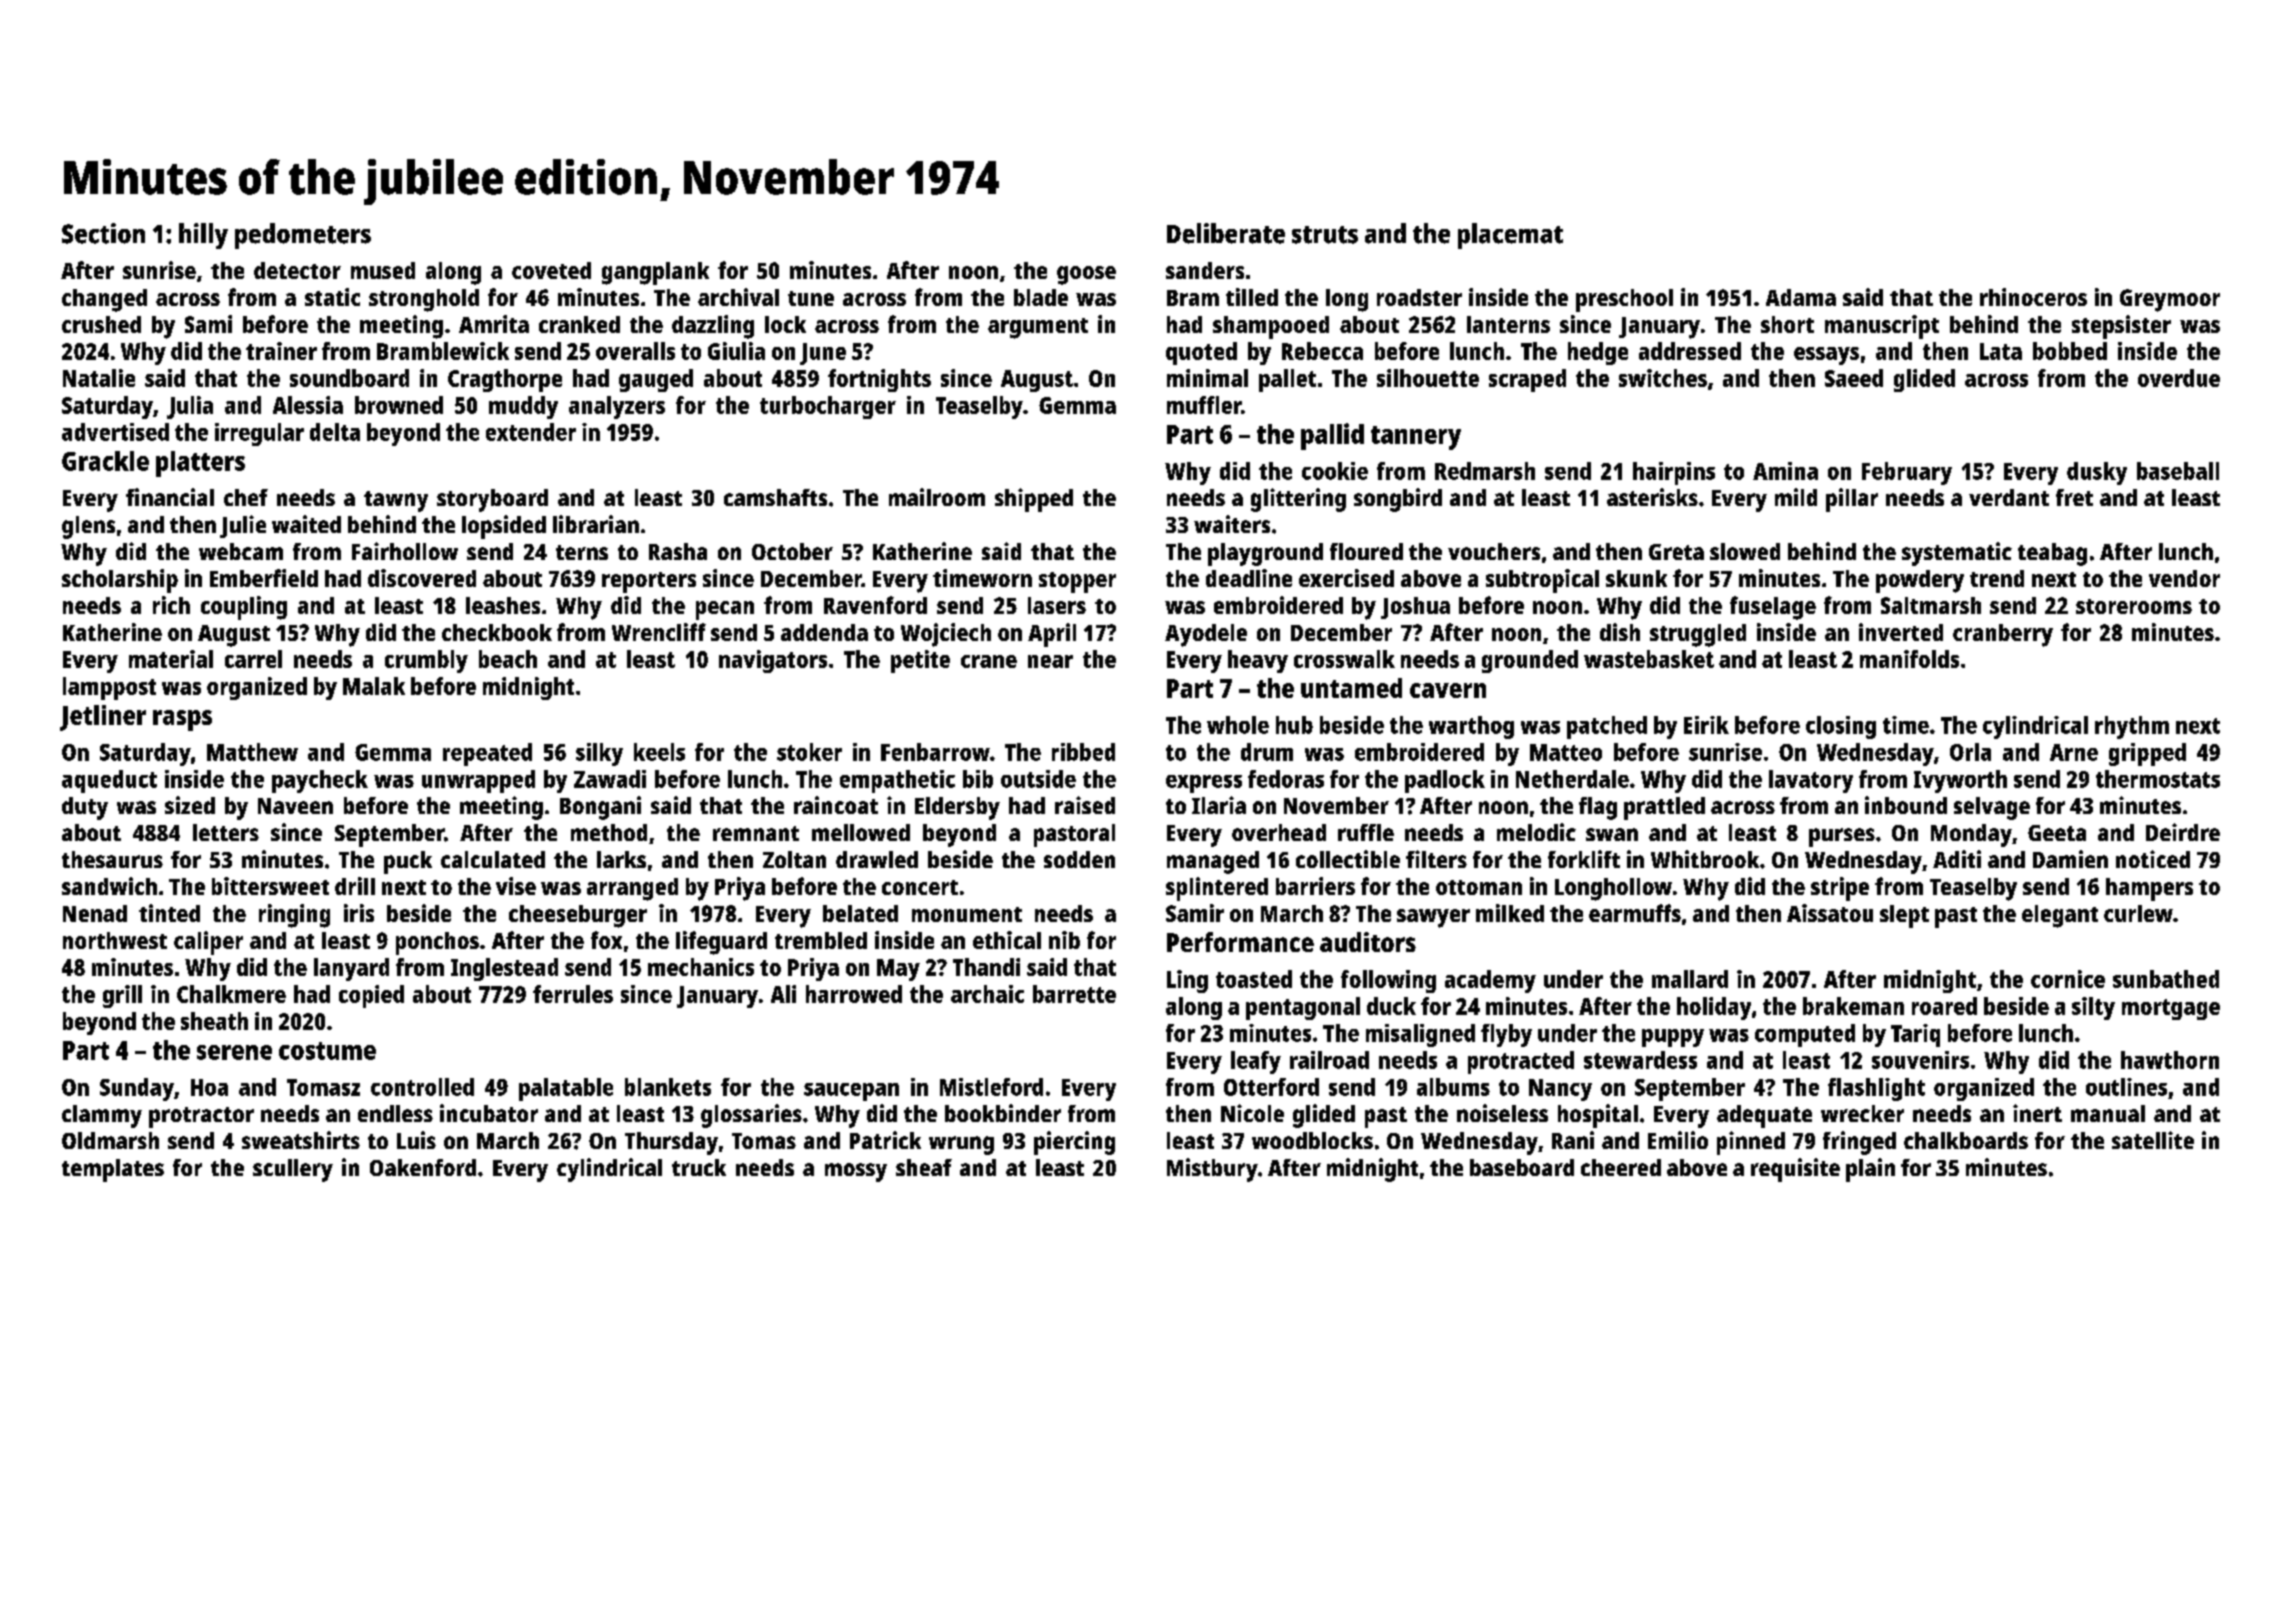  What do you see at coordinates (828, 407) in the document?
I see `turbocharger` at bounding box center [828, 407].
